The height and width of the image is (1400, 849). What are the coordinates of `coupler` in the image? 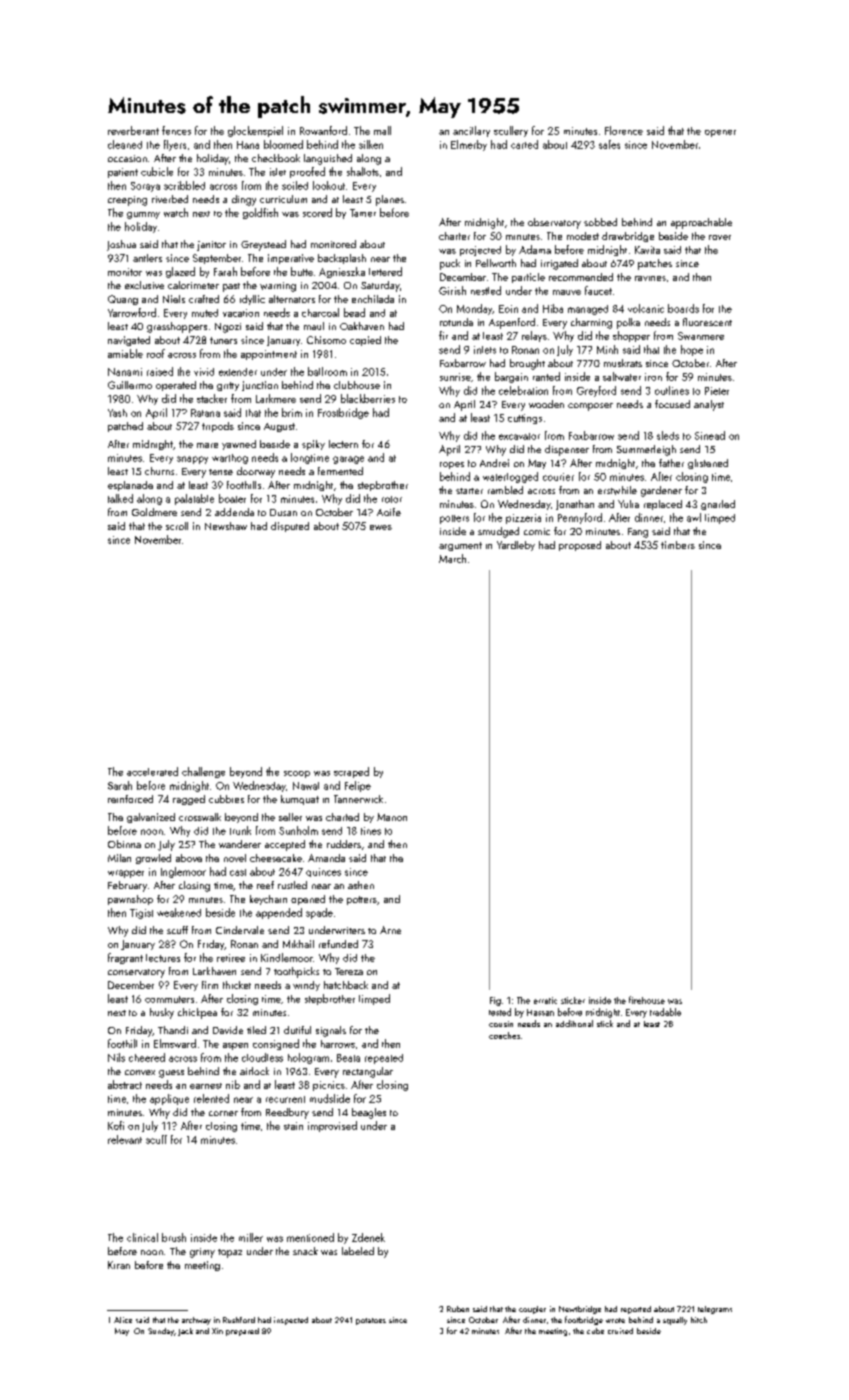 It's located at (532, 1310).
